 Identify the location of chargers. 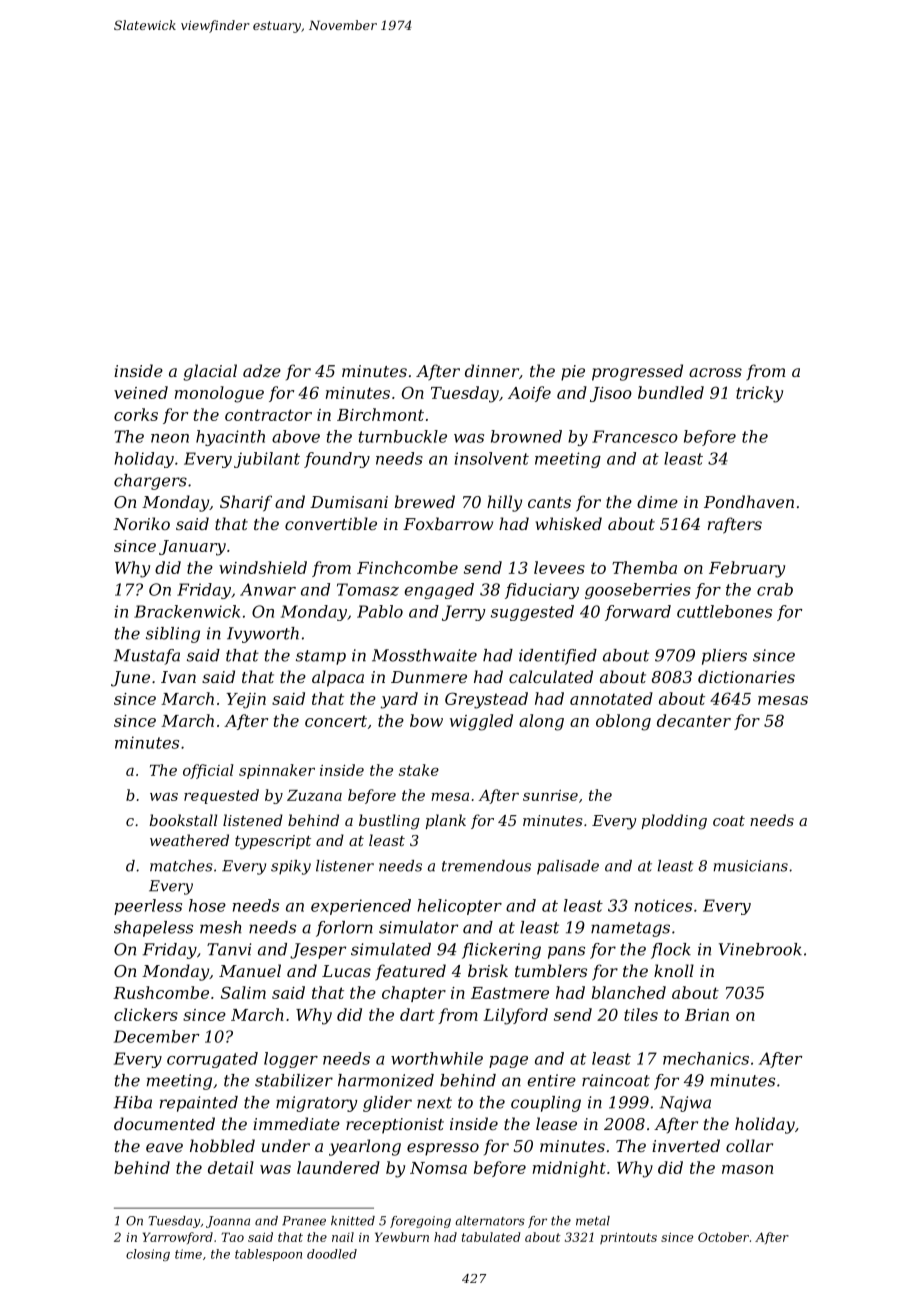
(150, 482).
